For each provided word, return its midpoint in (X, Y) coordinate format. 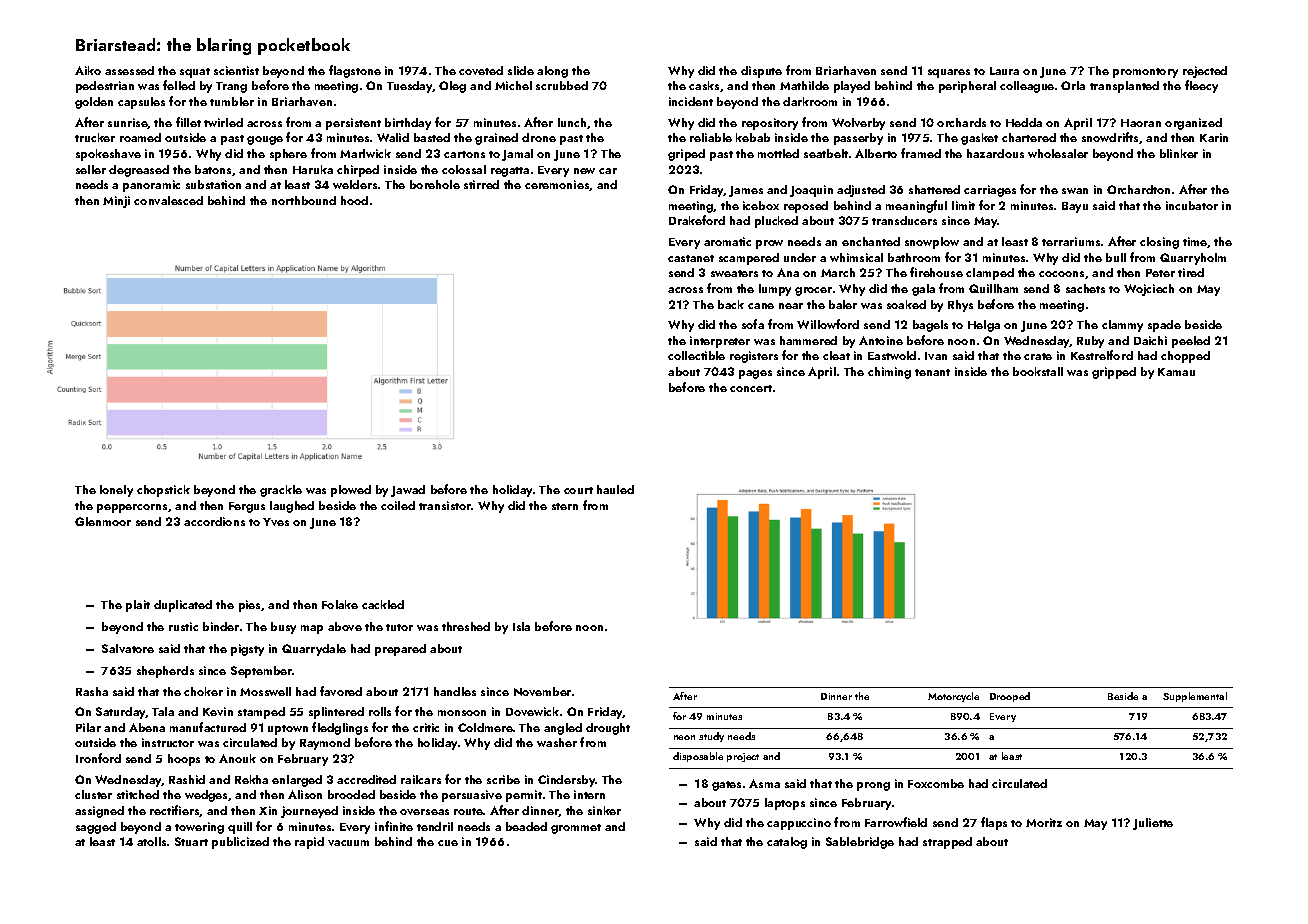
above (345, 626)
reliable (711, 137)
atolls (151, 841)
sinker (604, 810)
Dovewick (532, 711)
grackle (281, 491)
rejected (1205, 72)
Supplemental (1195, 697)
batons (213, 169)
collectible (696, 355)
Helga (984, 326)
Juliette (1153, 824)
